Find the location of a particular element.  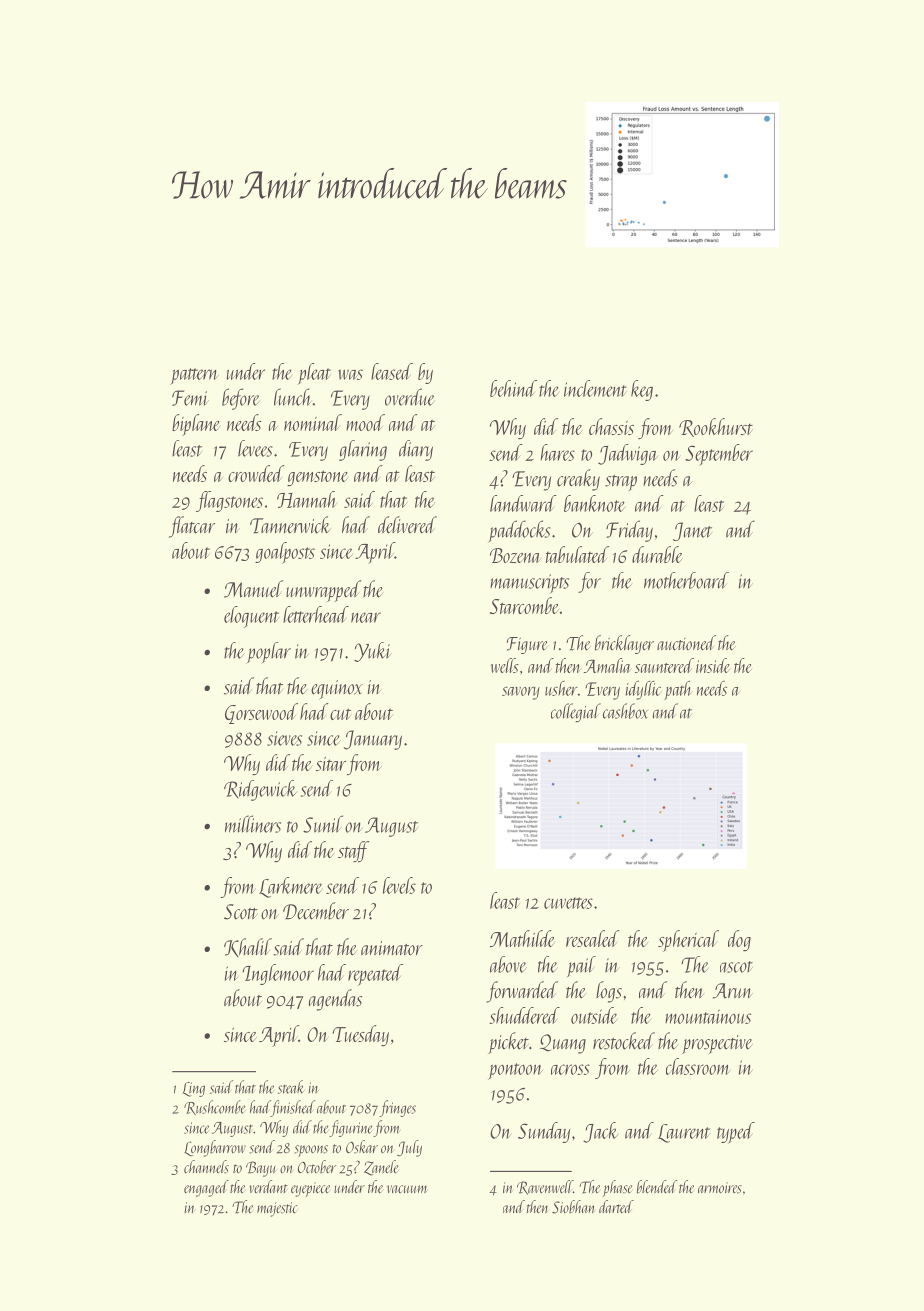

keg is located at coordinates (642, 390).
